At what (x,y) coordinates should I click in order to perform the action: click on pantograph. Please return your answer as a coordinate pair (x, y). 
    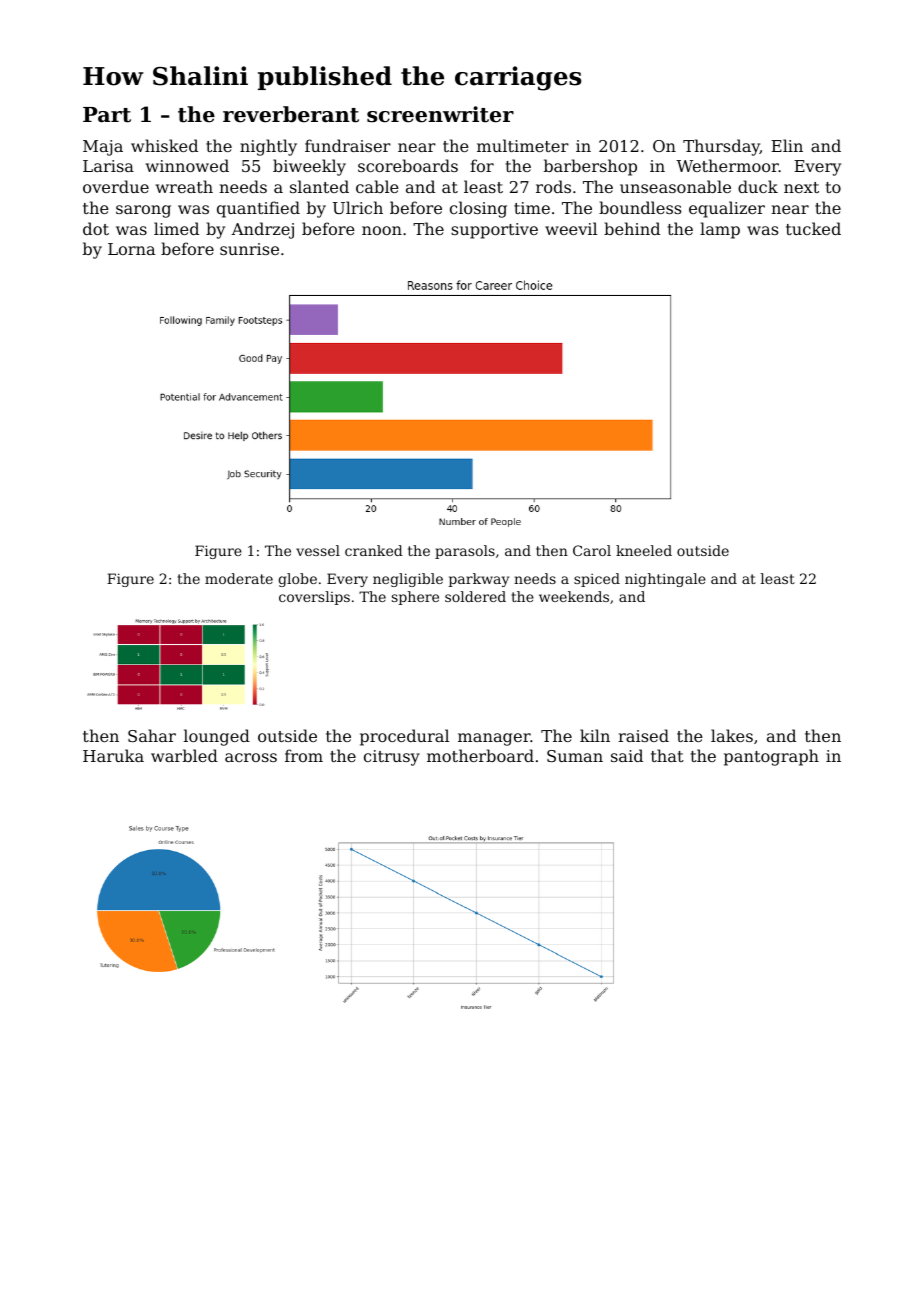
    Looking at the image, I should click on (771, 757).
